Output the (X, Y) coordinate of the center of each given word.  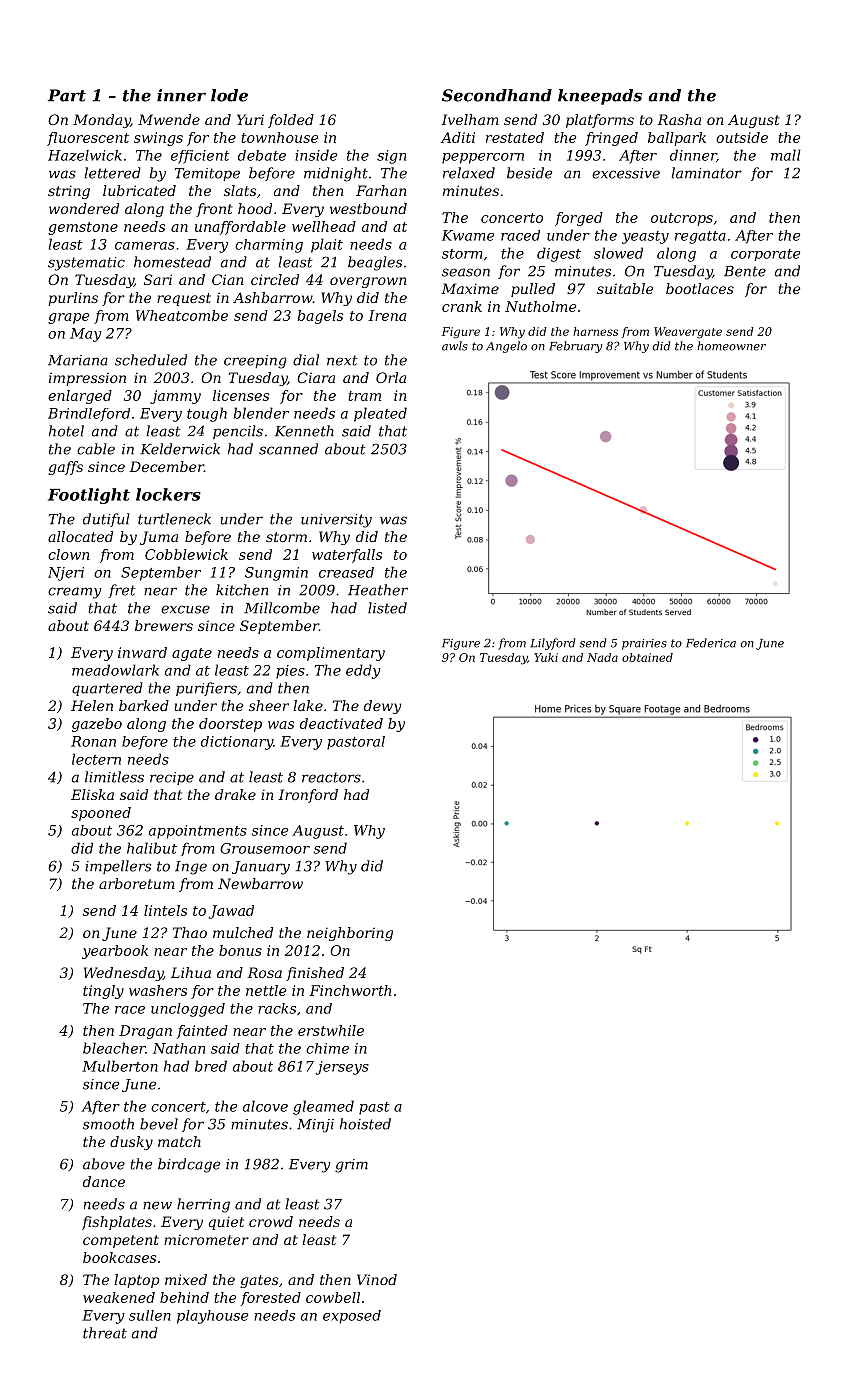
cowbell (333, 1297)
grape (68, 318)
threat (105, 1333)
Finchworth (350, 990)
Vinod (377, 1279)
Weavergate (688, 333)
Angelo (506, 347)
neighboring (350, 934)
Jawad (231, 912)
